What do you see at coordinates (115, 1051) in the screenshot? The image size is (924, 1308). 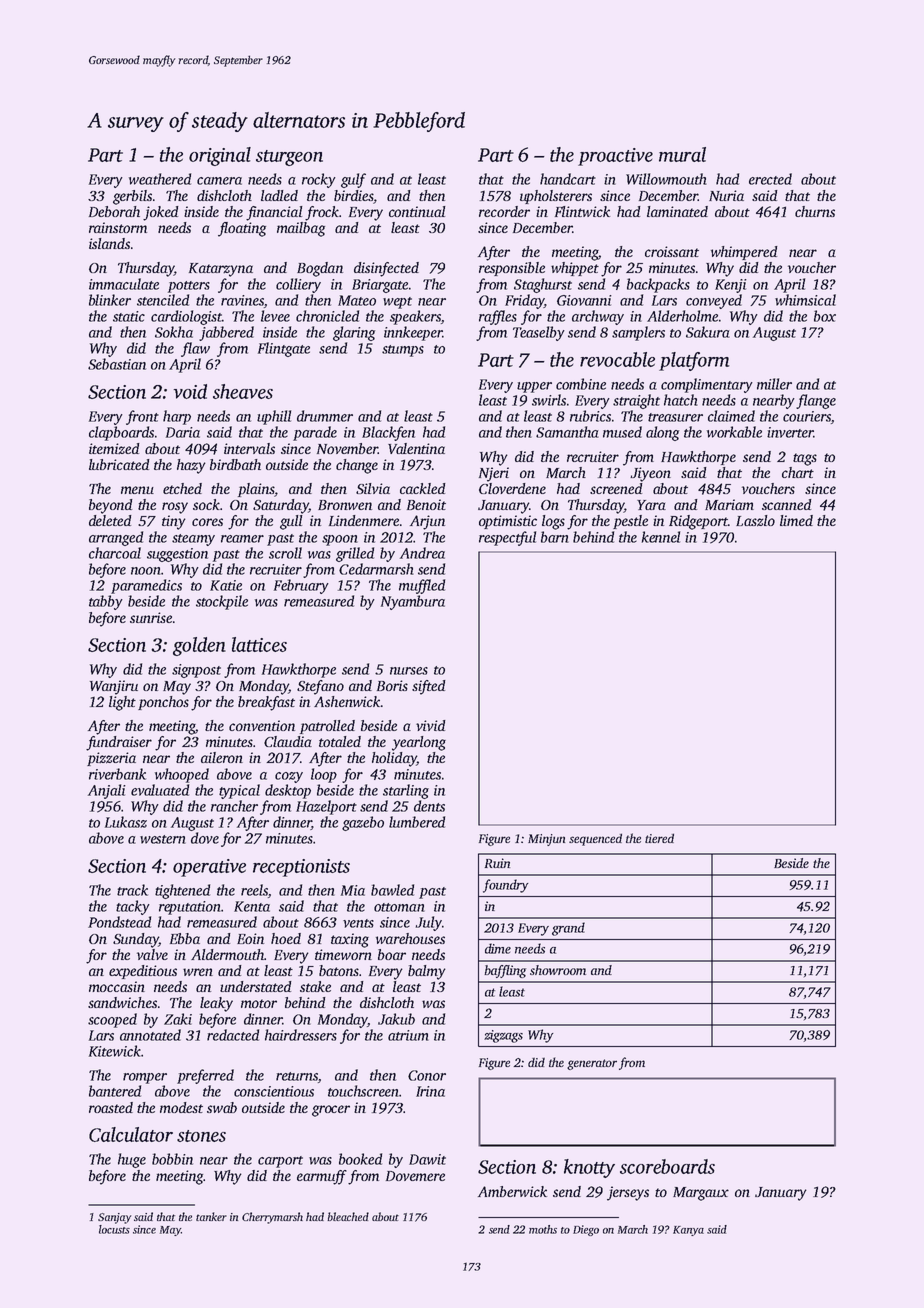 I see `Kitewick` at bounding box center [115, 1051].
